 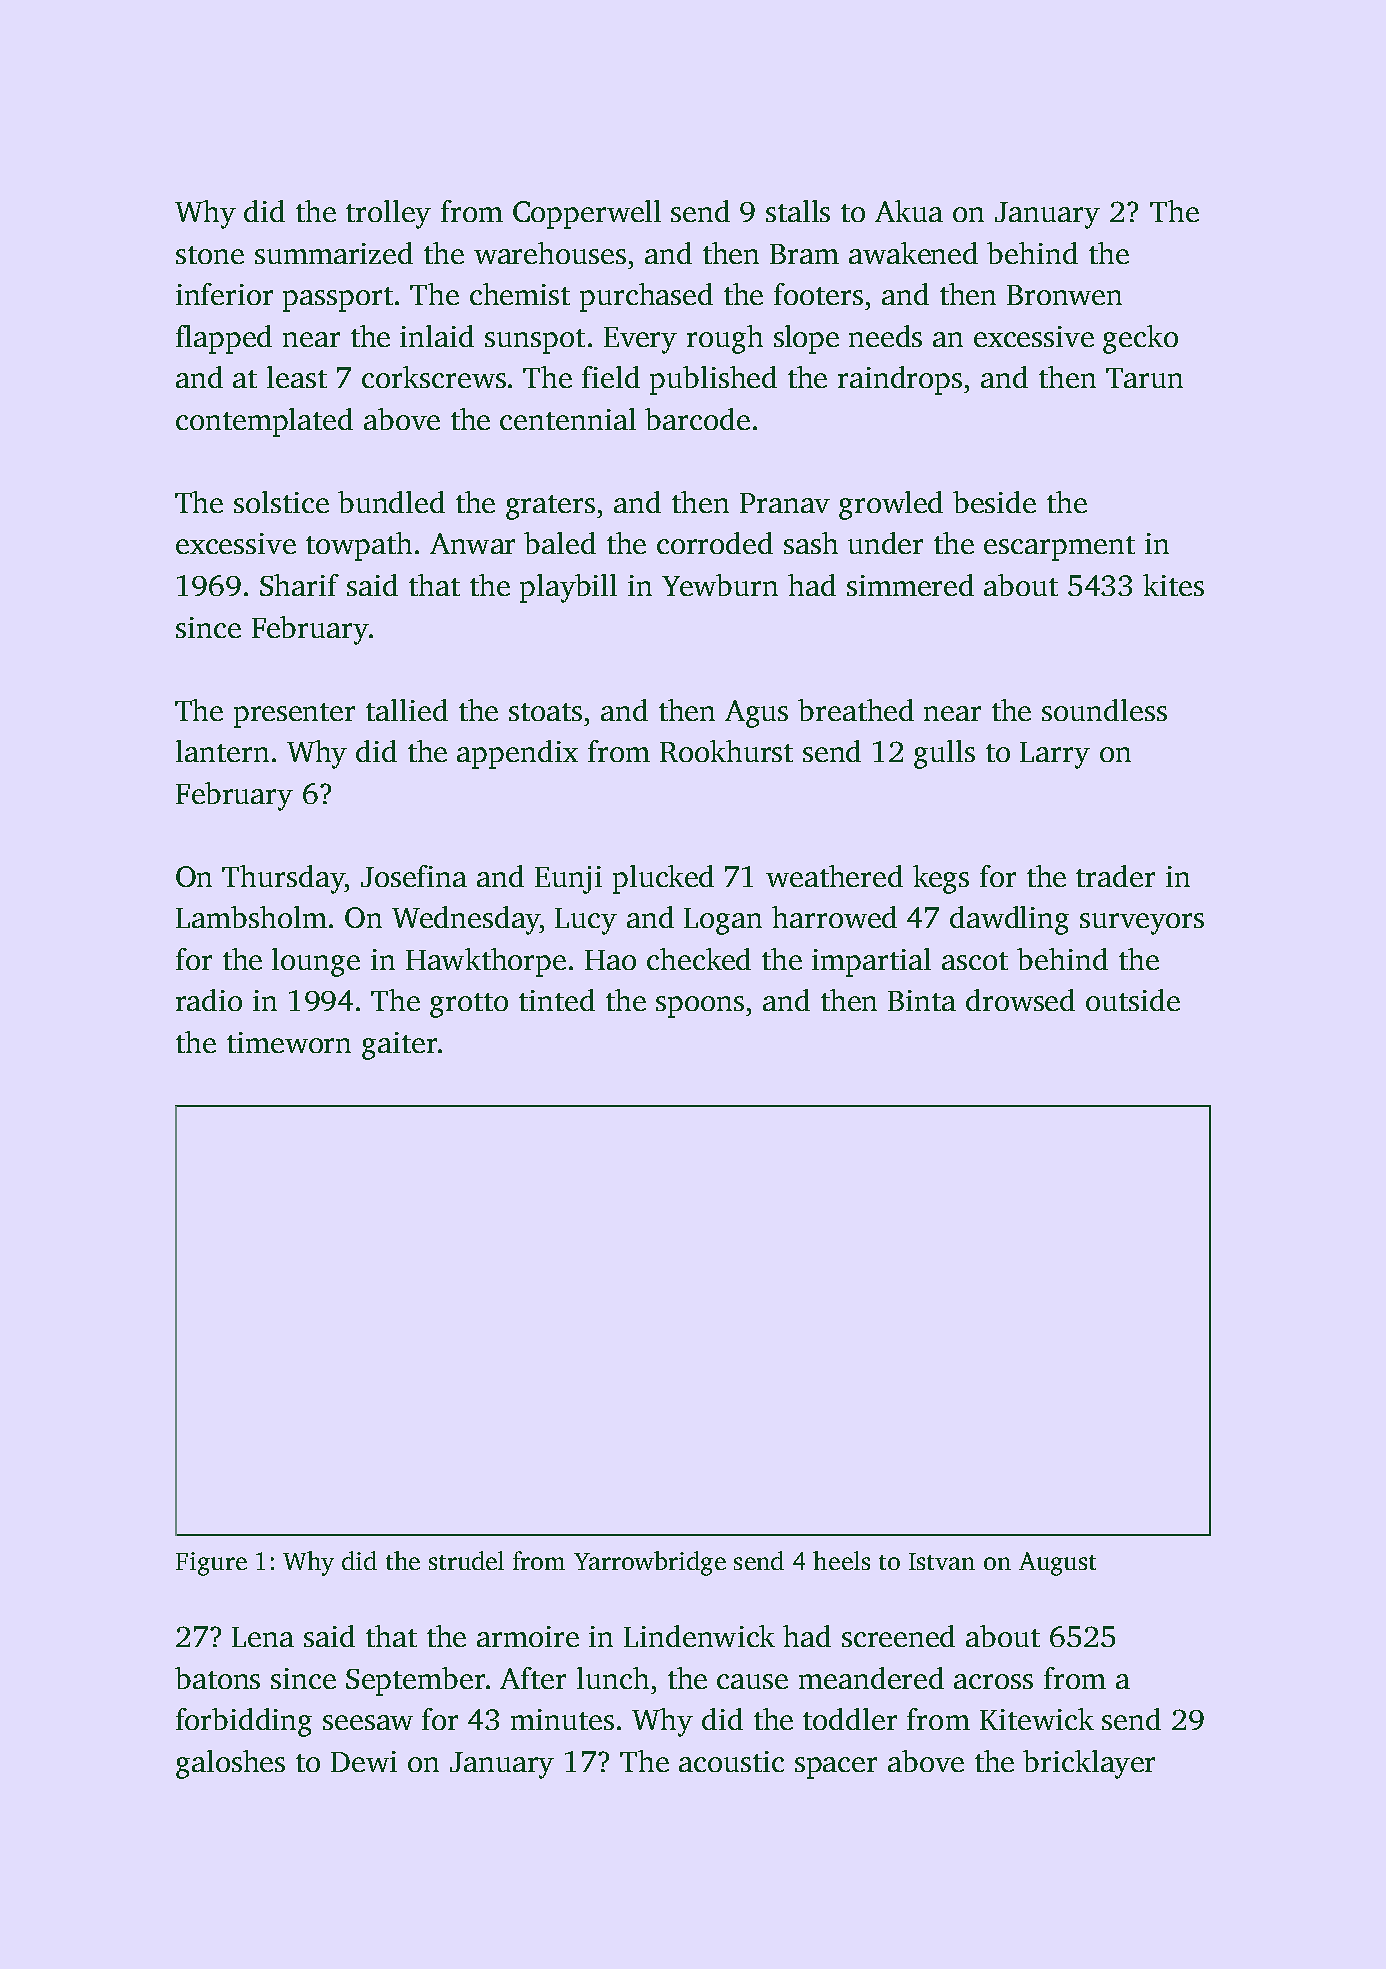 What do you see at coordinates (909, 211) in the screenshot?
I see `Akua` at bounding box center [909, 211].
